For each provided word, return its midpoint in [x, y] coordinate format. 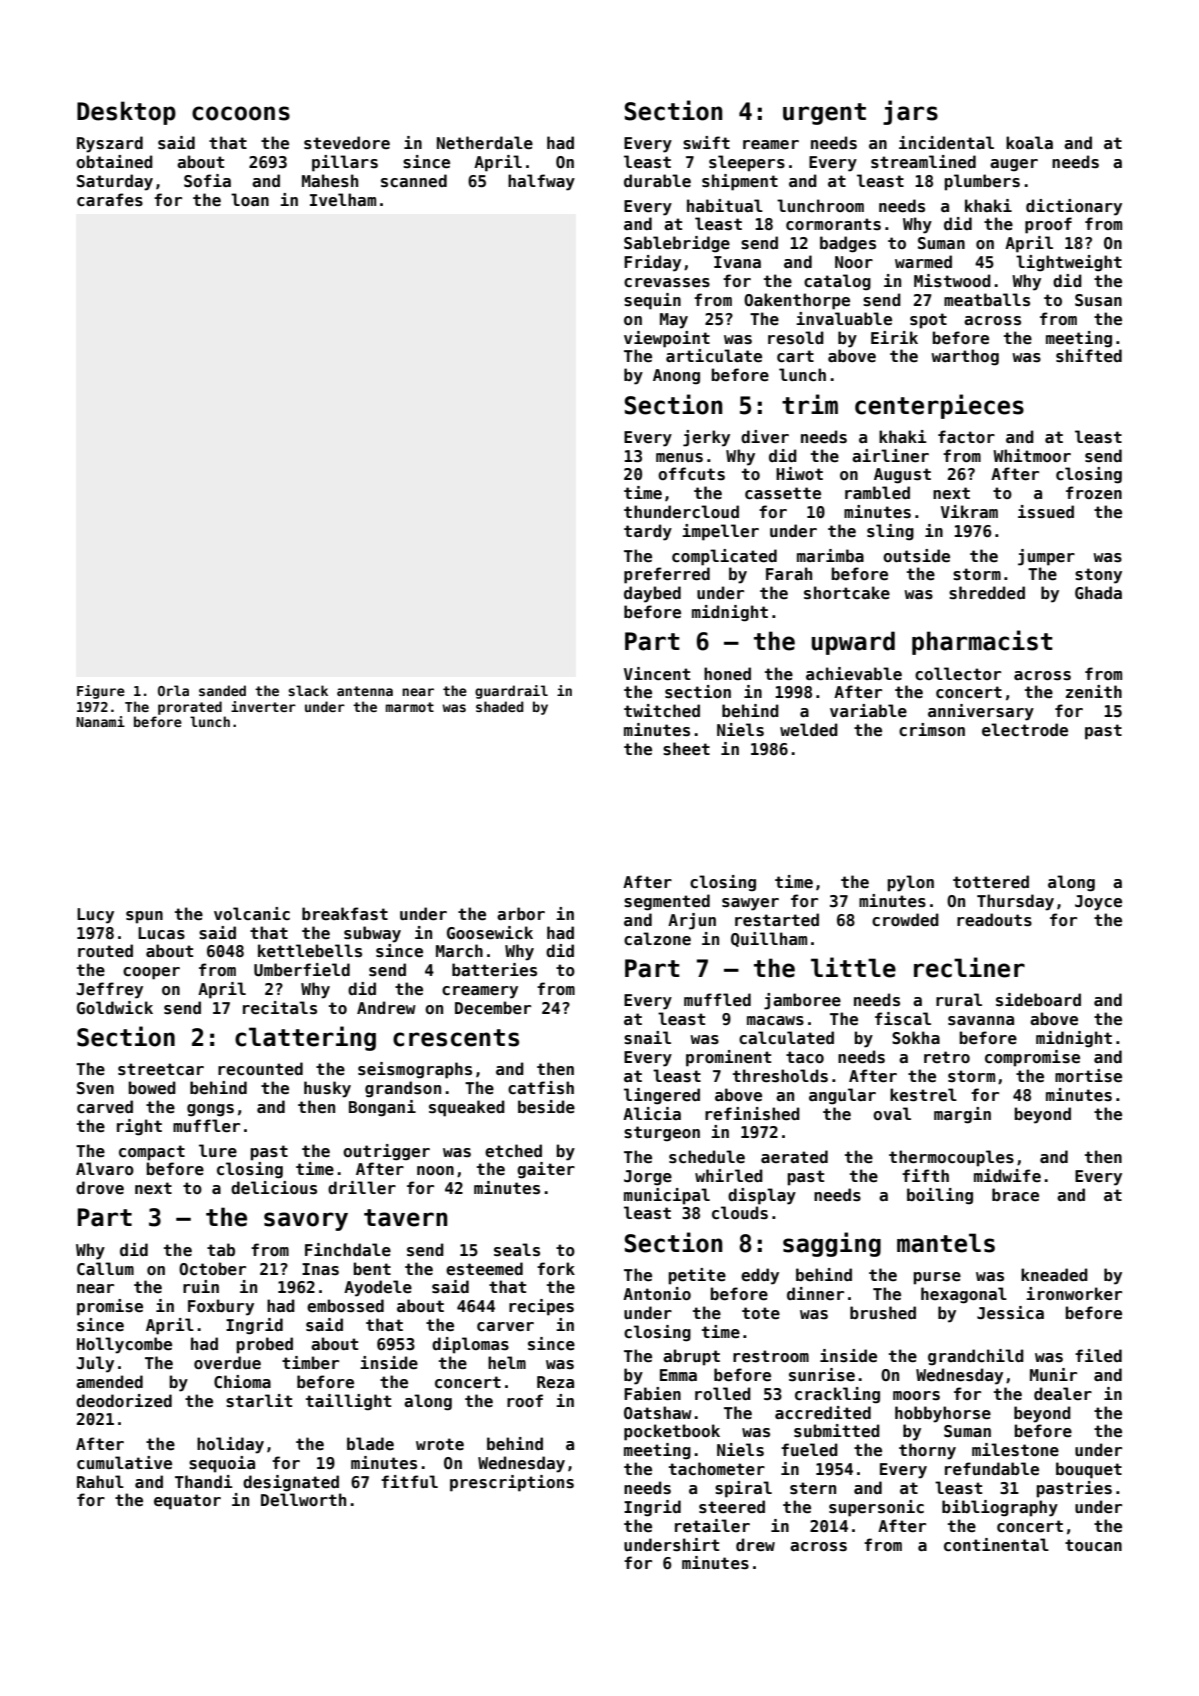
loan [250, 199]
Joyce [1098, 903]
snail [647, 1038]
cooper [151, 973]
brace [1015, 1195]
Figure [101, 692]
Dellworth [303, 1500]
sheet [686, 749]
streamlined [923, 162]
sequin [652, 301]
